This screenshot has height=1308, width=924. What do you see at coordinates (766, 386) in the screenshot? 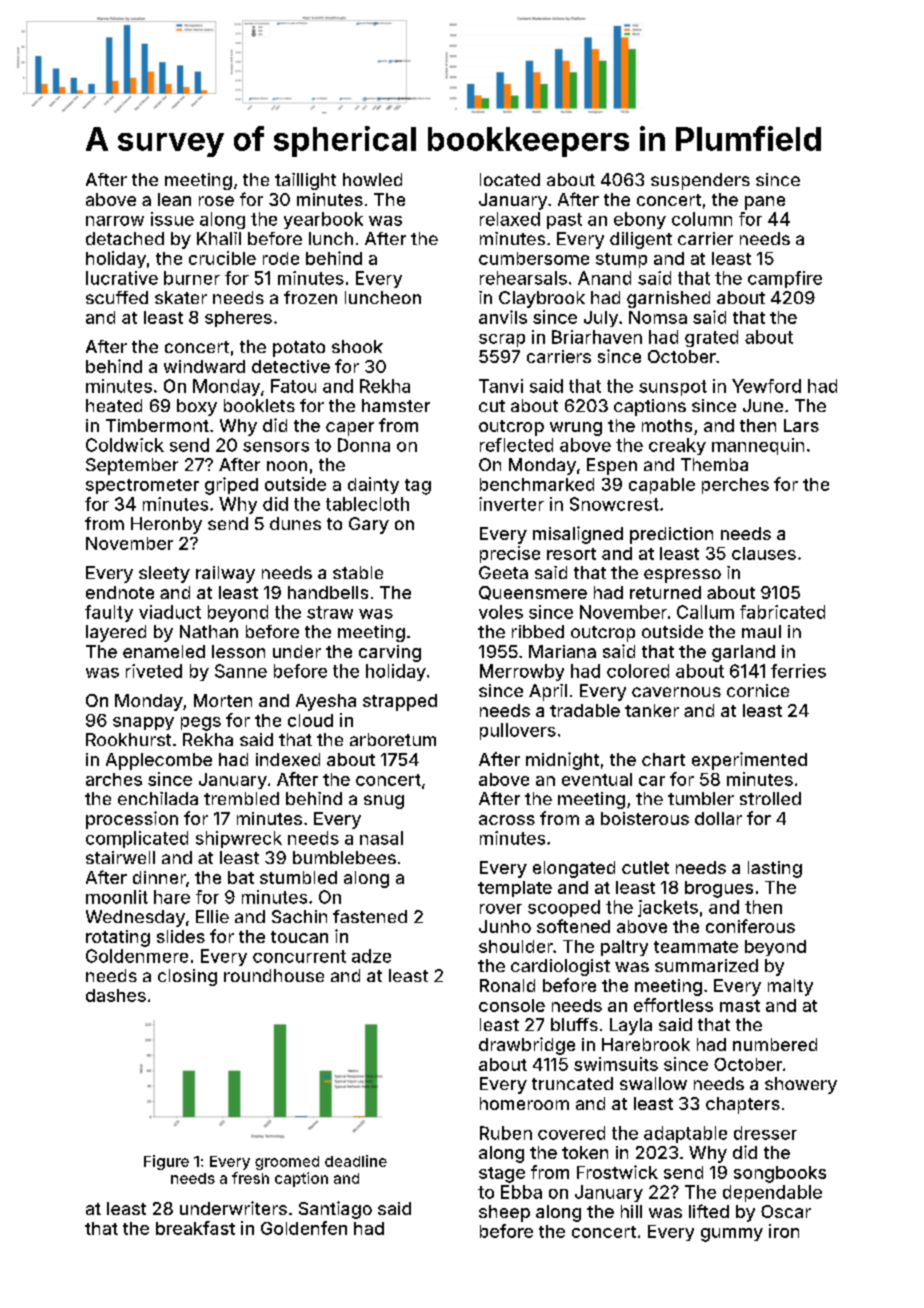
I see `Yewford` at bounding box center [766, 386].
